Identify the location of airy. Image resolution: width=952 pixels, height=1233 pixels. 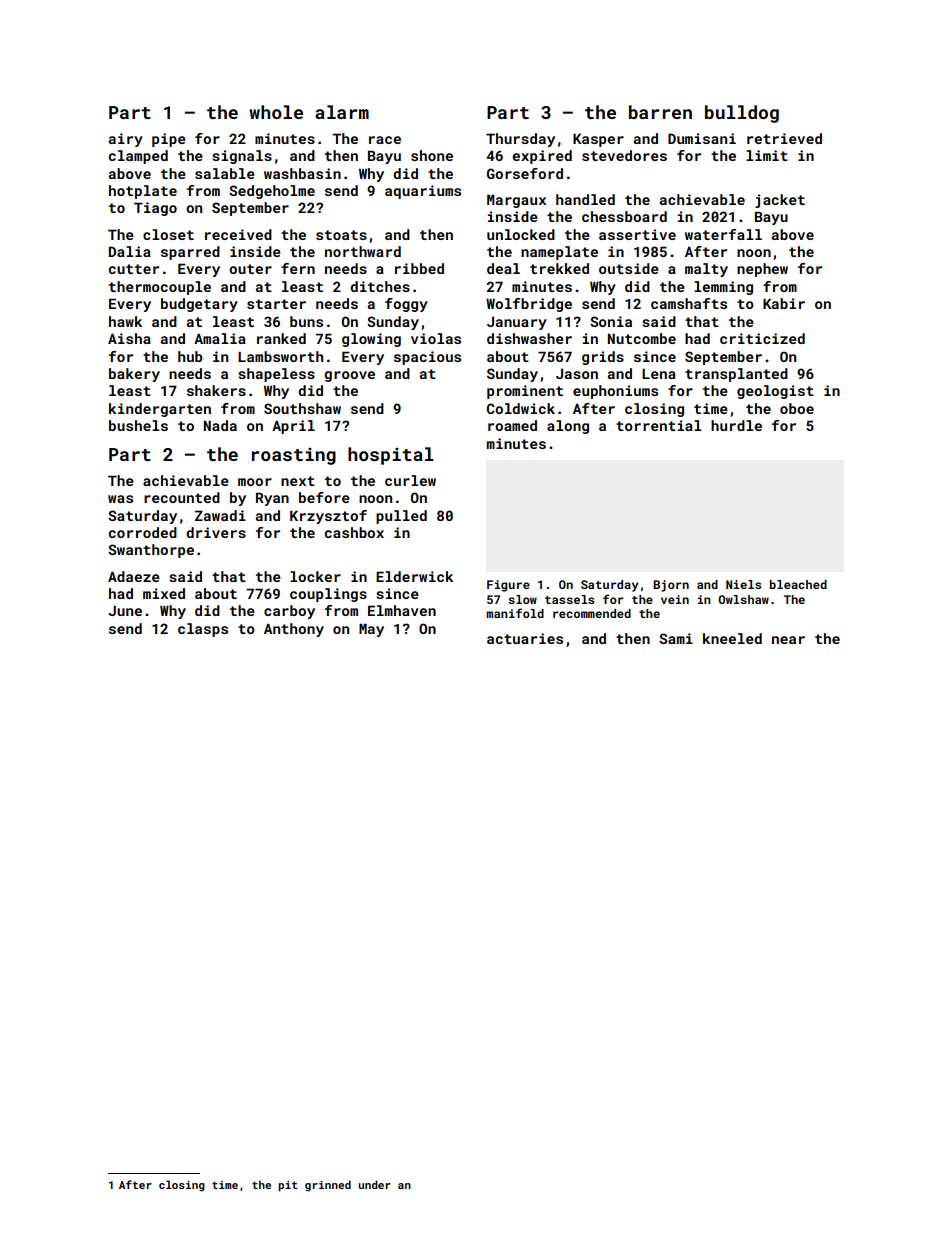
(126, 140).
